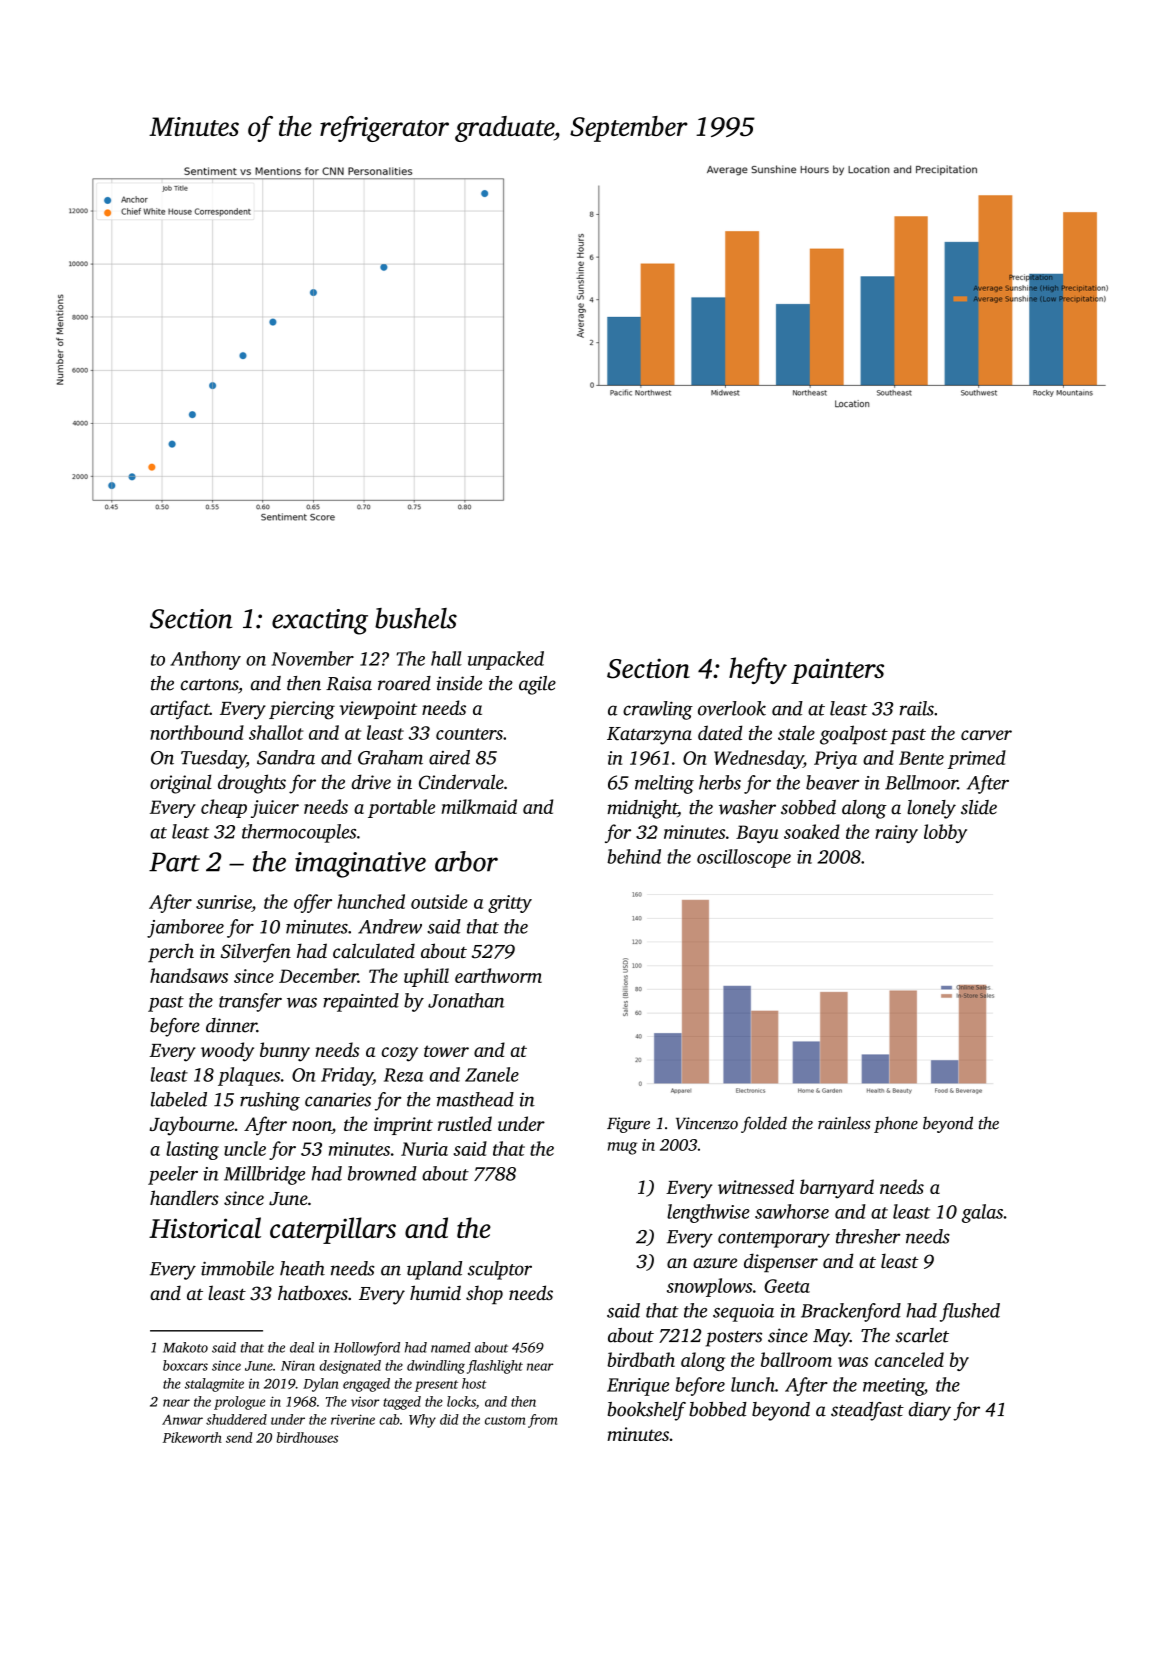 The height and width of the screenshot is (1654, 1165). Describe the element at coordinates (239, 1437) in the screenshot. I see `send` at that location.
